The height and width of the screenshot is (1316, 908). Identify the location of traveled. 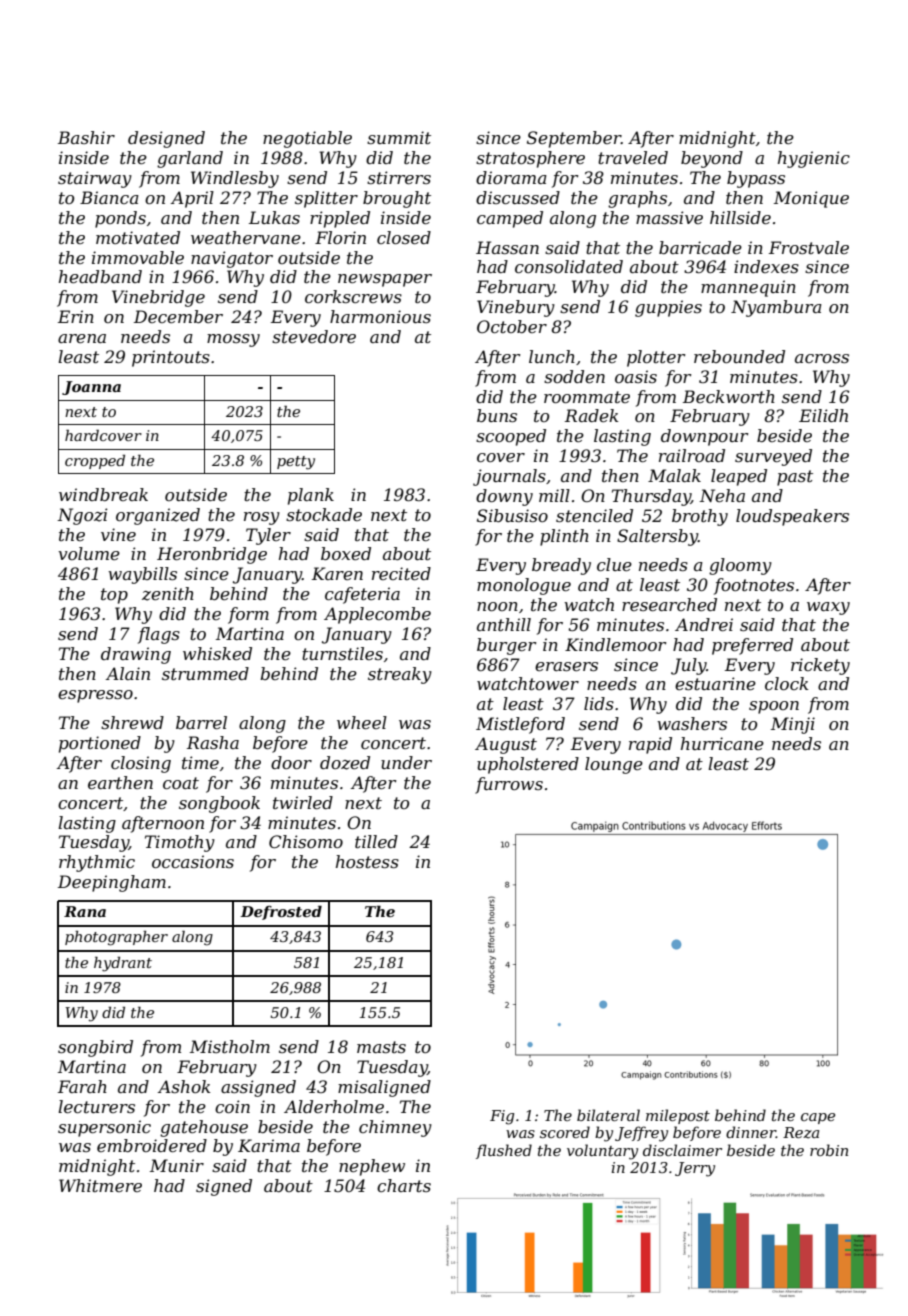
(633, 157).
